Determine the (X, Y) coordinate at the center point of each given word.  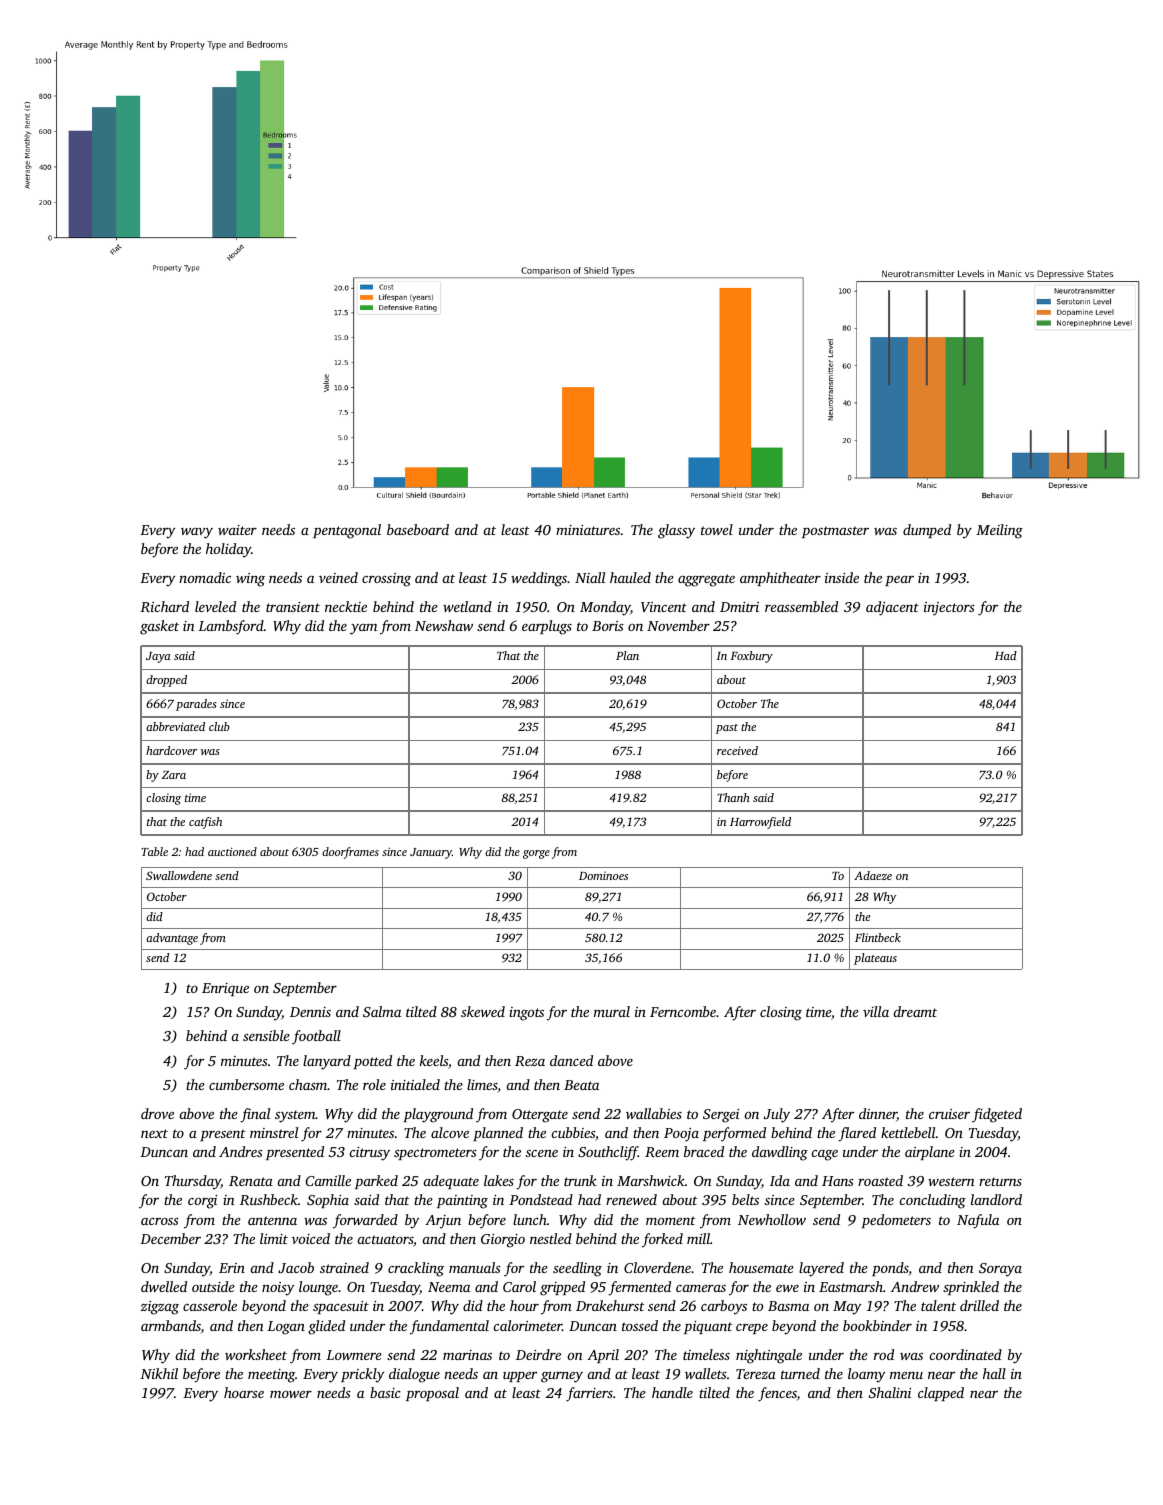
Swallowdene (179, 875)
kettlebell (908, 1132)
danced (571, 1060)
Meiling (999, 531)
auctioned (232, 851)
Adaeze (873, 875)
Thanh (733, 797)
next (154, 1133)
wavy (197, 533)
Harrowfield (760, 823)
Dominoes (603, 875)
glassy (676, 531)
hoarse (244, 1392)
